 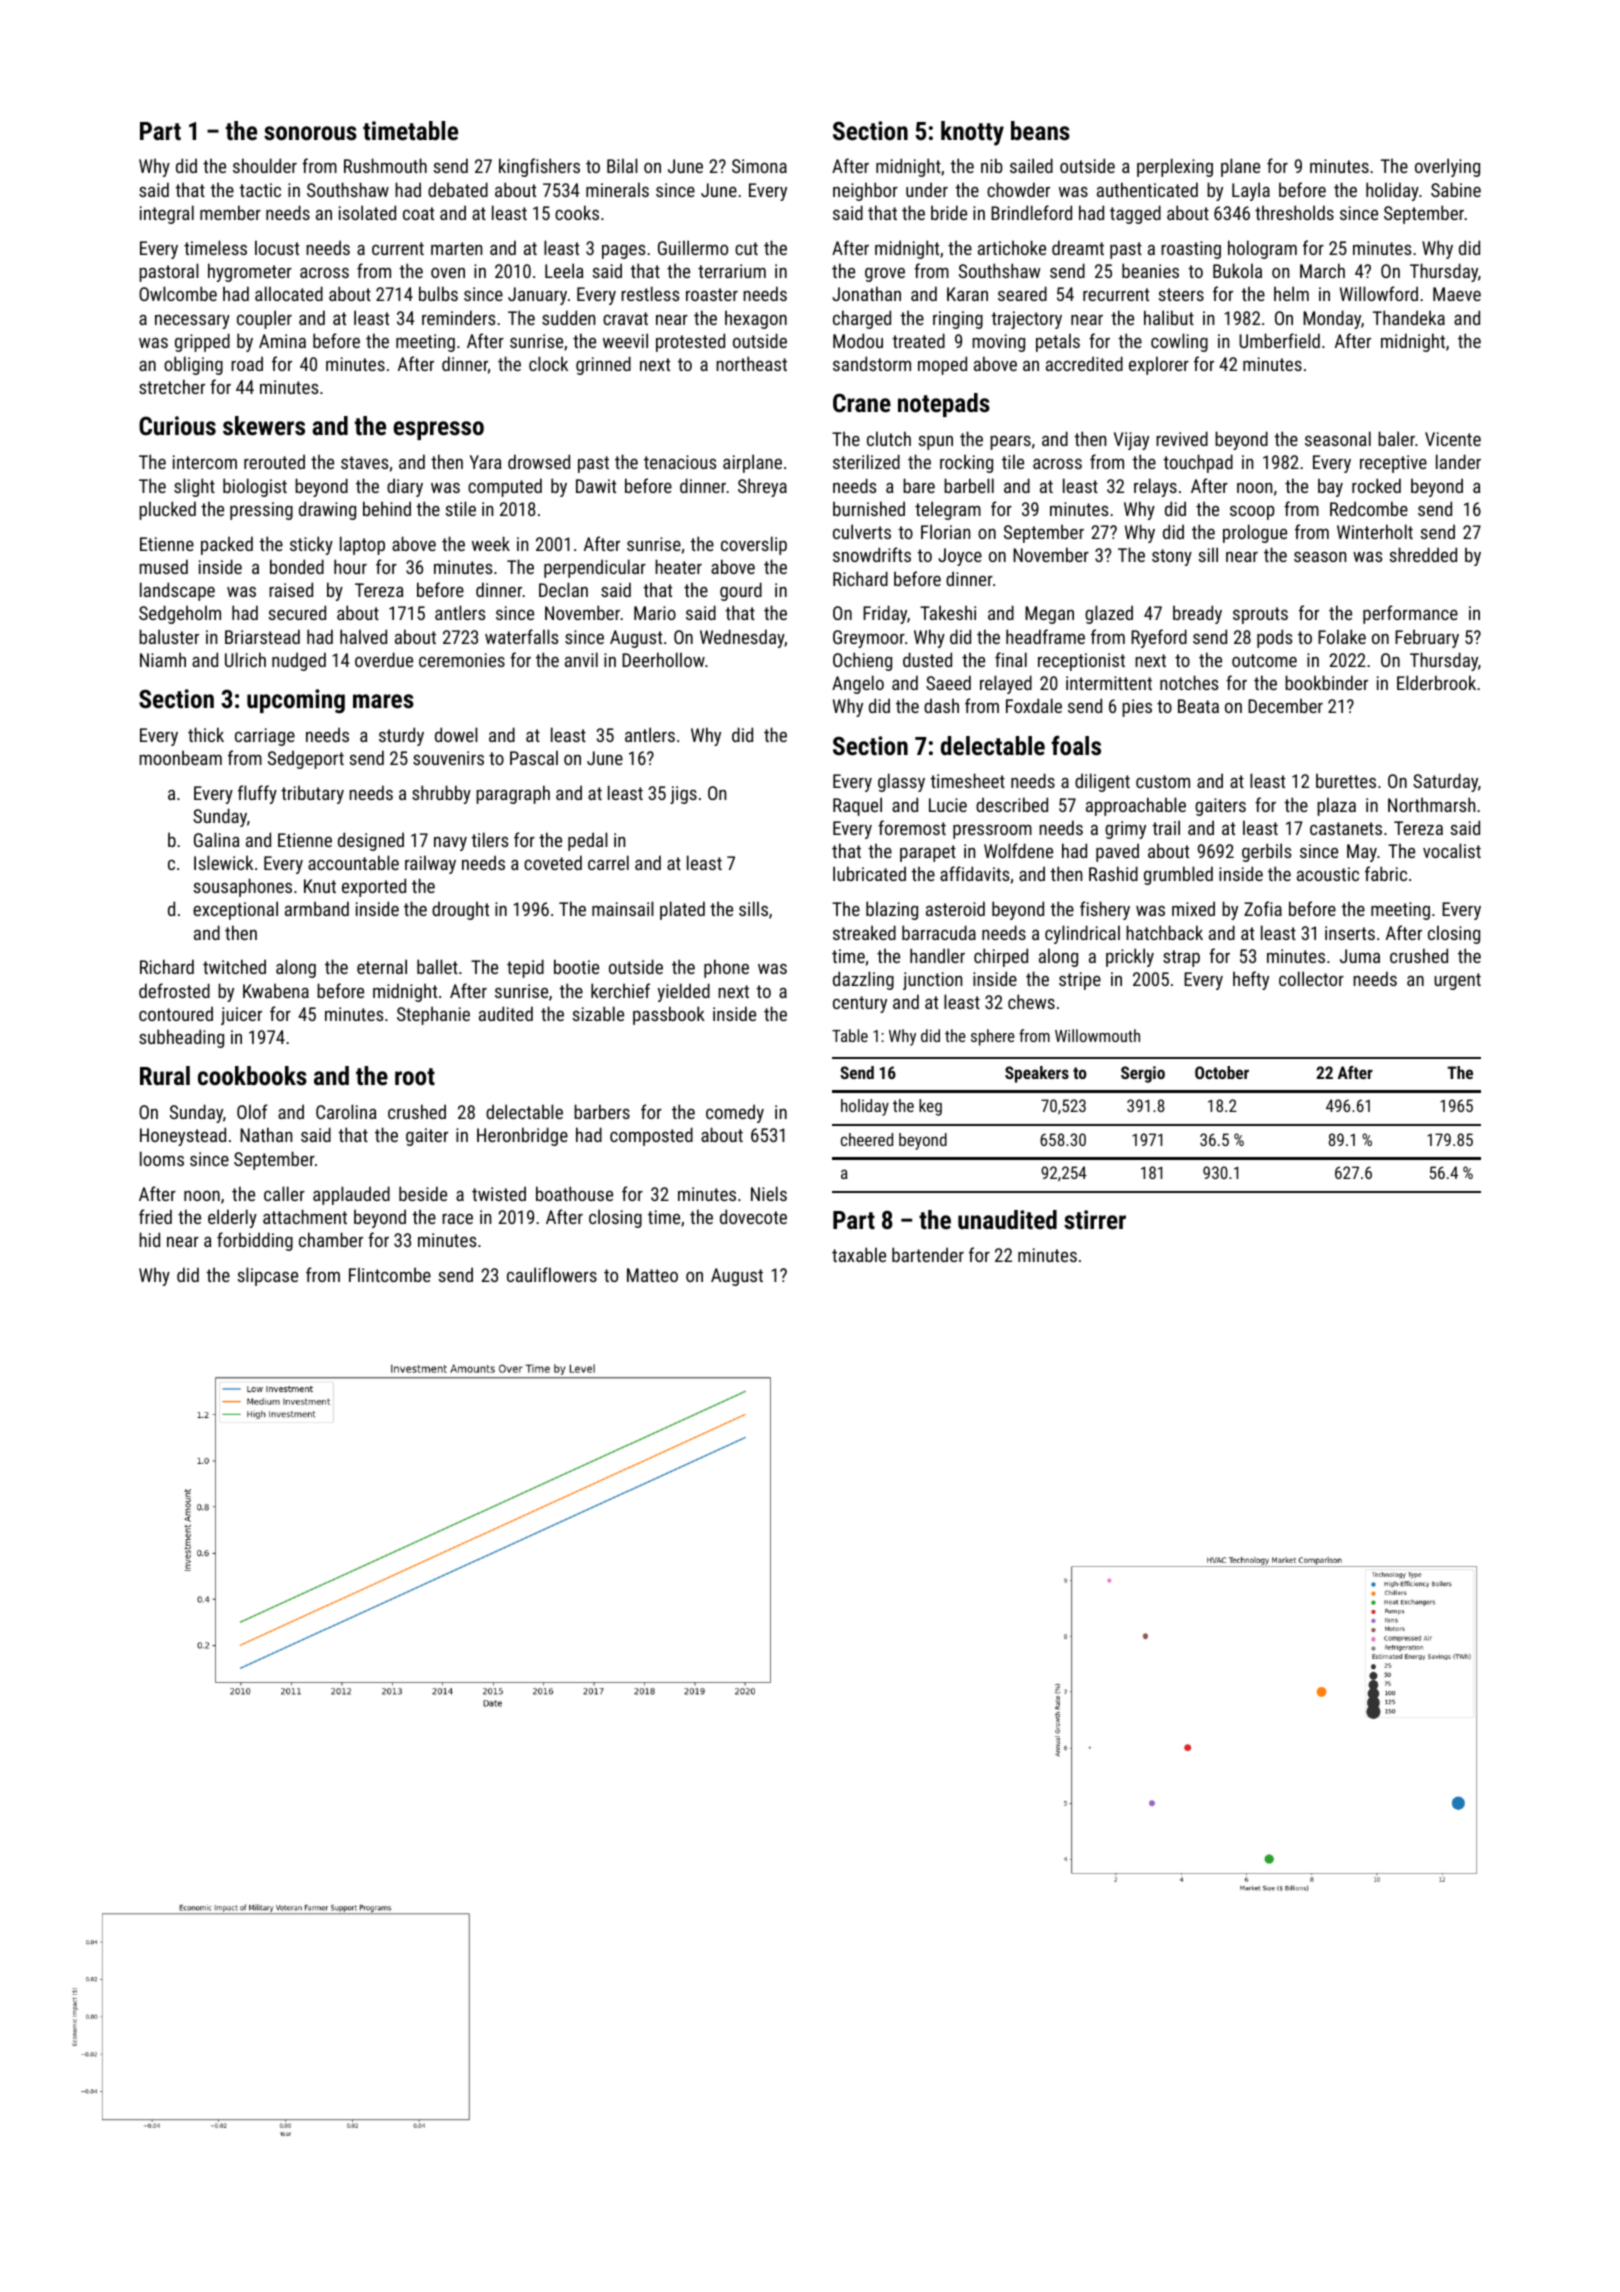 What do you see at coordinates (1452, 850) in the screenshot?
I see `vocalist` at bounding box center [1452, 850].
